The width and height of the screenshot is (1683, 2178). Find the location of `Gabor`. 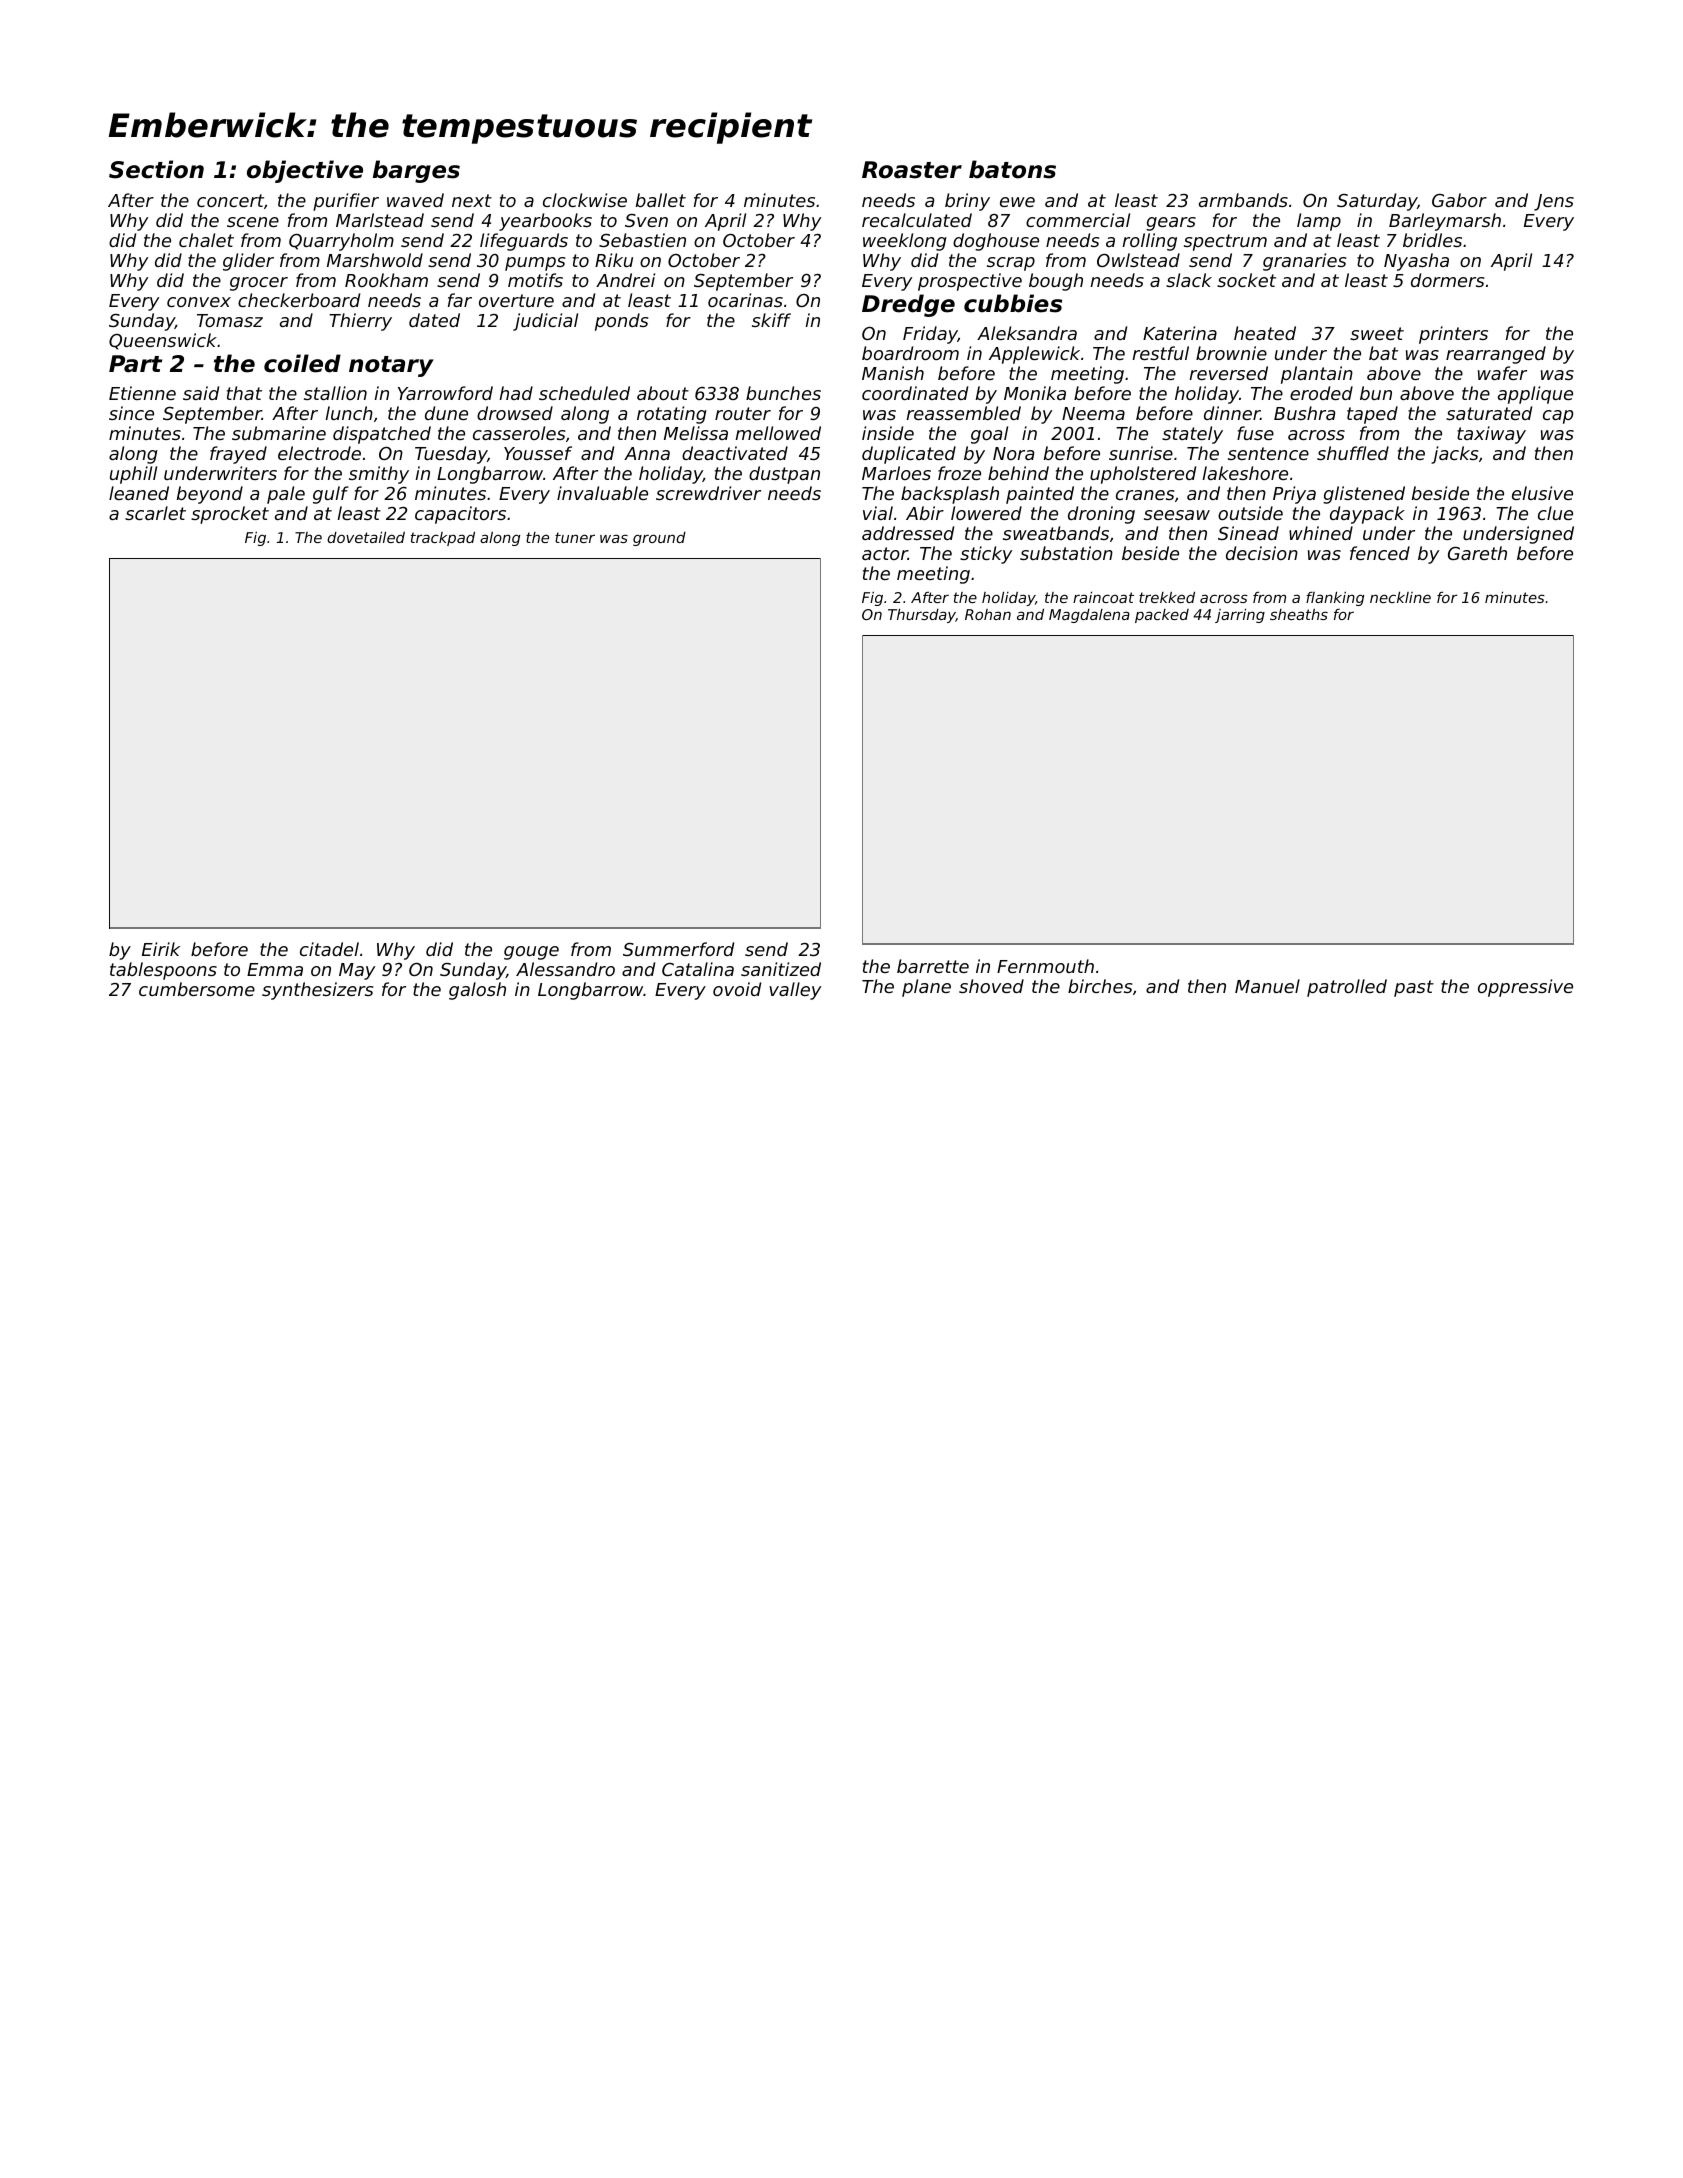

Gabor is located at coordinates (1459, 200).
